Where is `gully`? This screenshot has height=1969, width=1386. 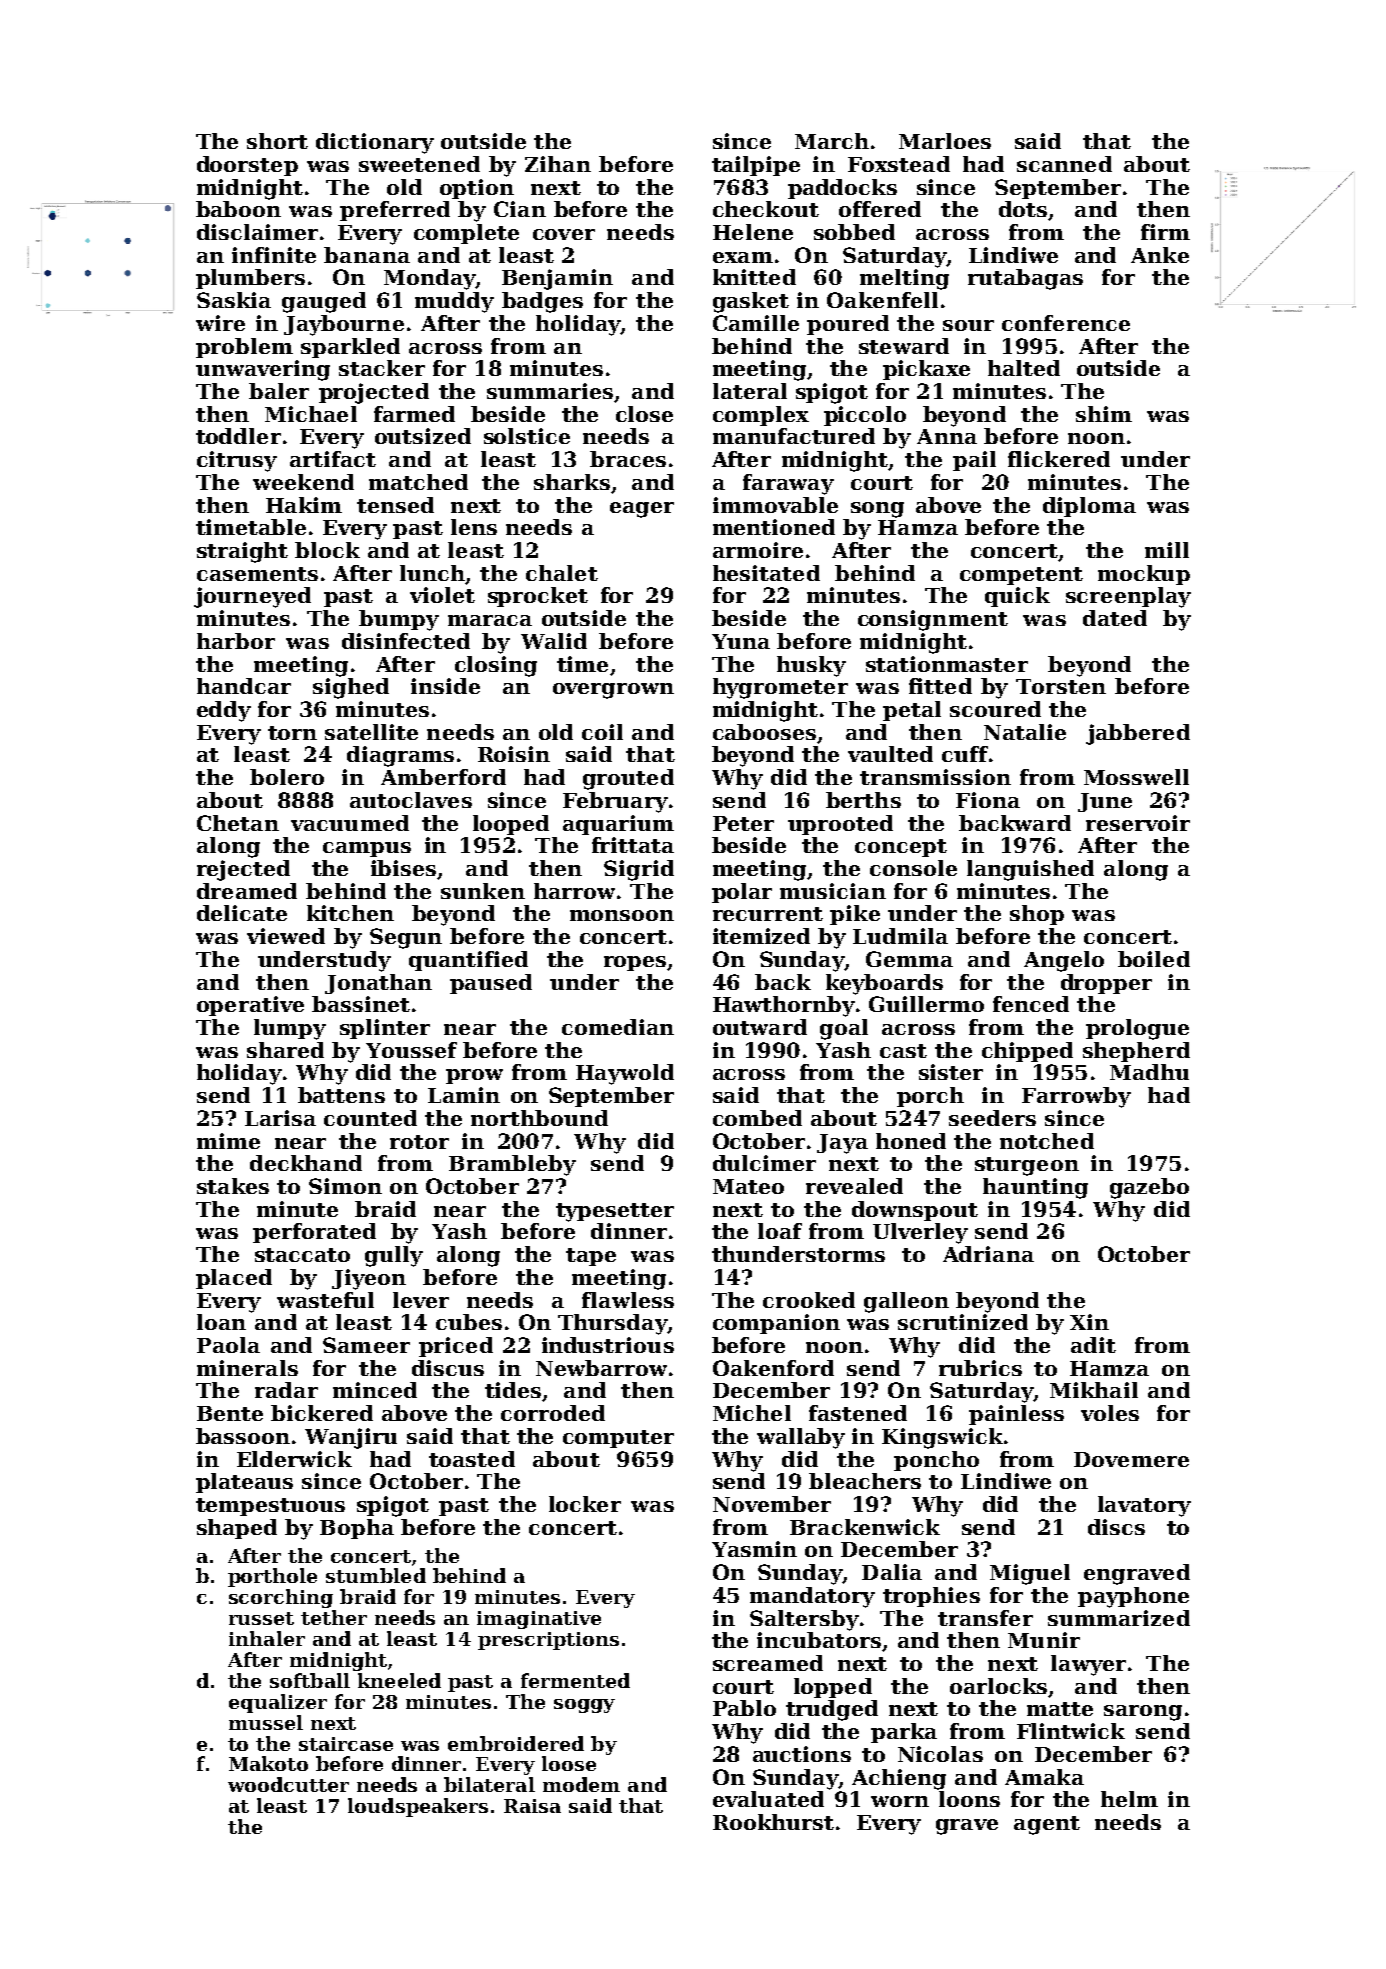 gully is located at coordinates (394, 1256).
